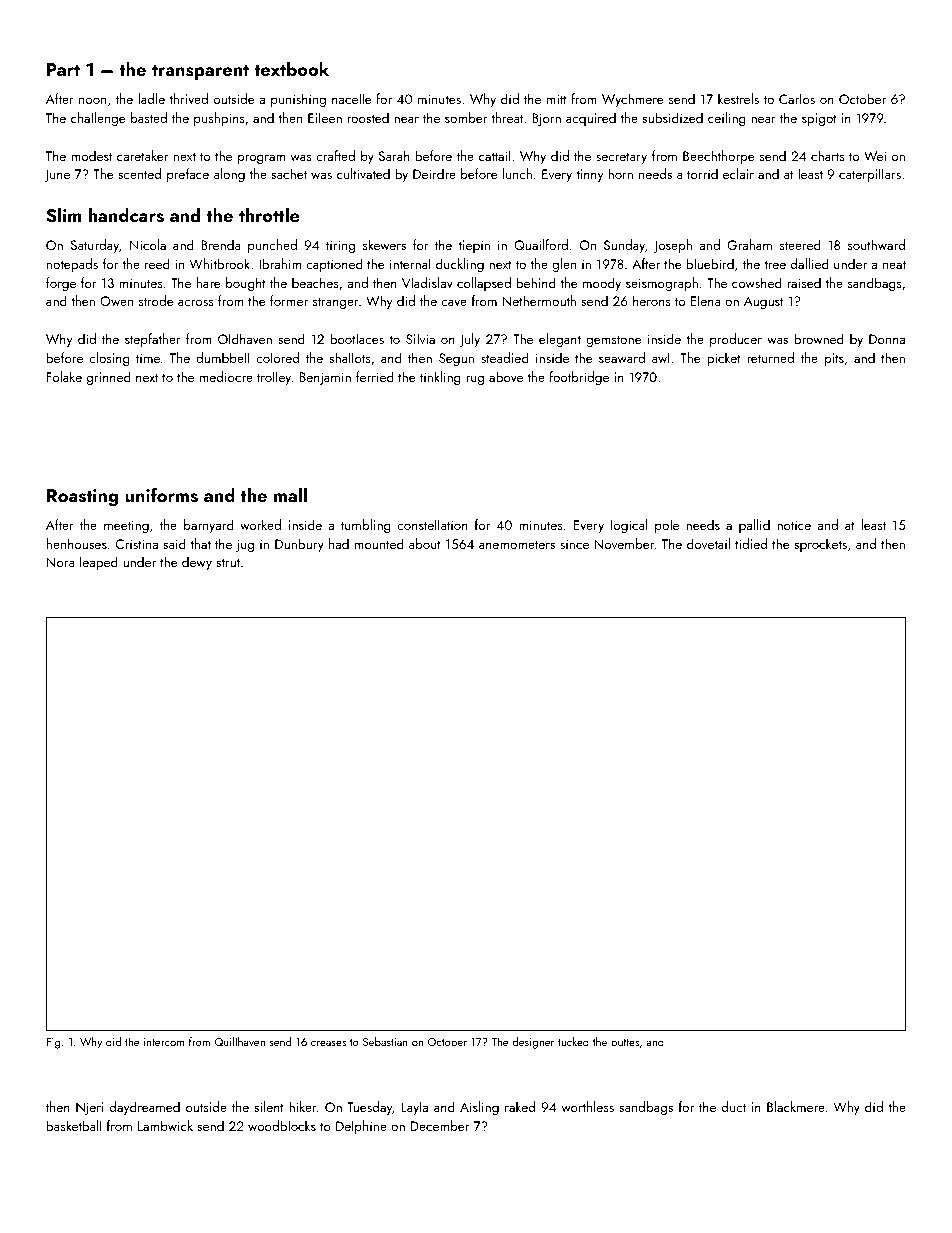 This image has height=1233, width=952. Describe the element at coordinates (228, 562) in the image. I see `strut` at that location.
